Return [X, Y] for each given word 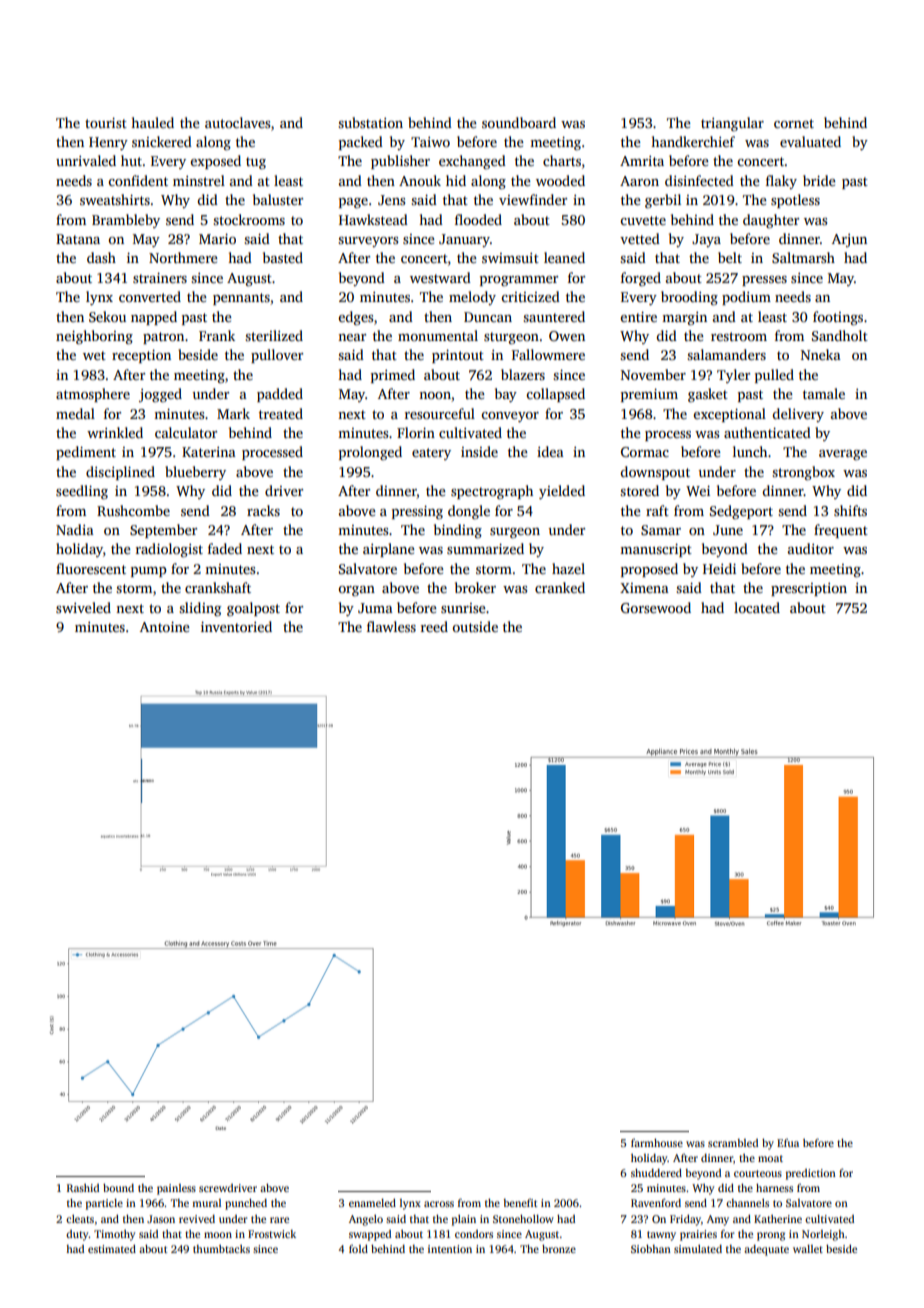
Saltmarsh [803, 257]
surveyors [368, 242]
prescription [809, 589]
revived [197, 1219]
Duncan [488, 317]
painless [176, 1189]
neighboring [94, 337]
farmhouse [657, 1143]
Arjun [849, 240]
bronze [559, 1249]
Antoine [165, 627]
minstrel [199, 180]
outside [475, 626]
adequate [766, 1250]
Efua [788, 1143]
